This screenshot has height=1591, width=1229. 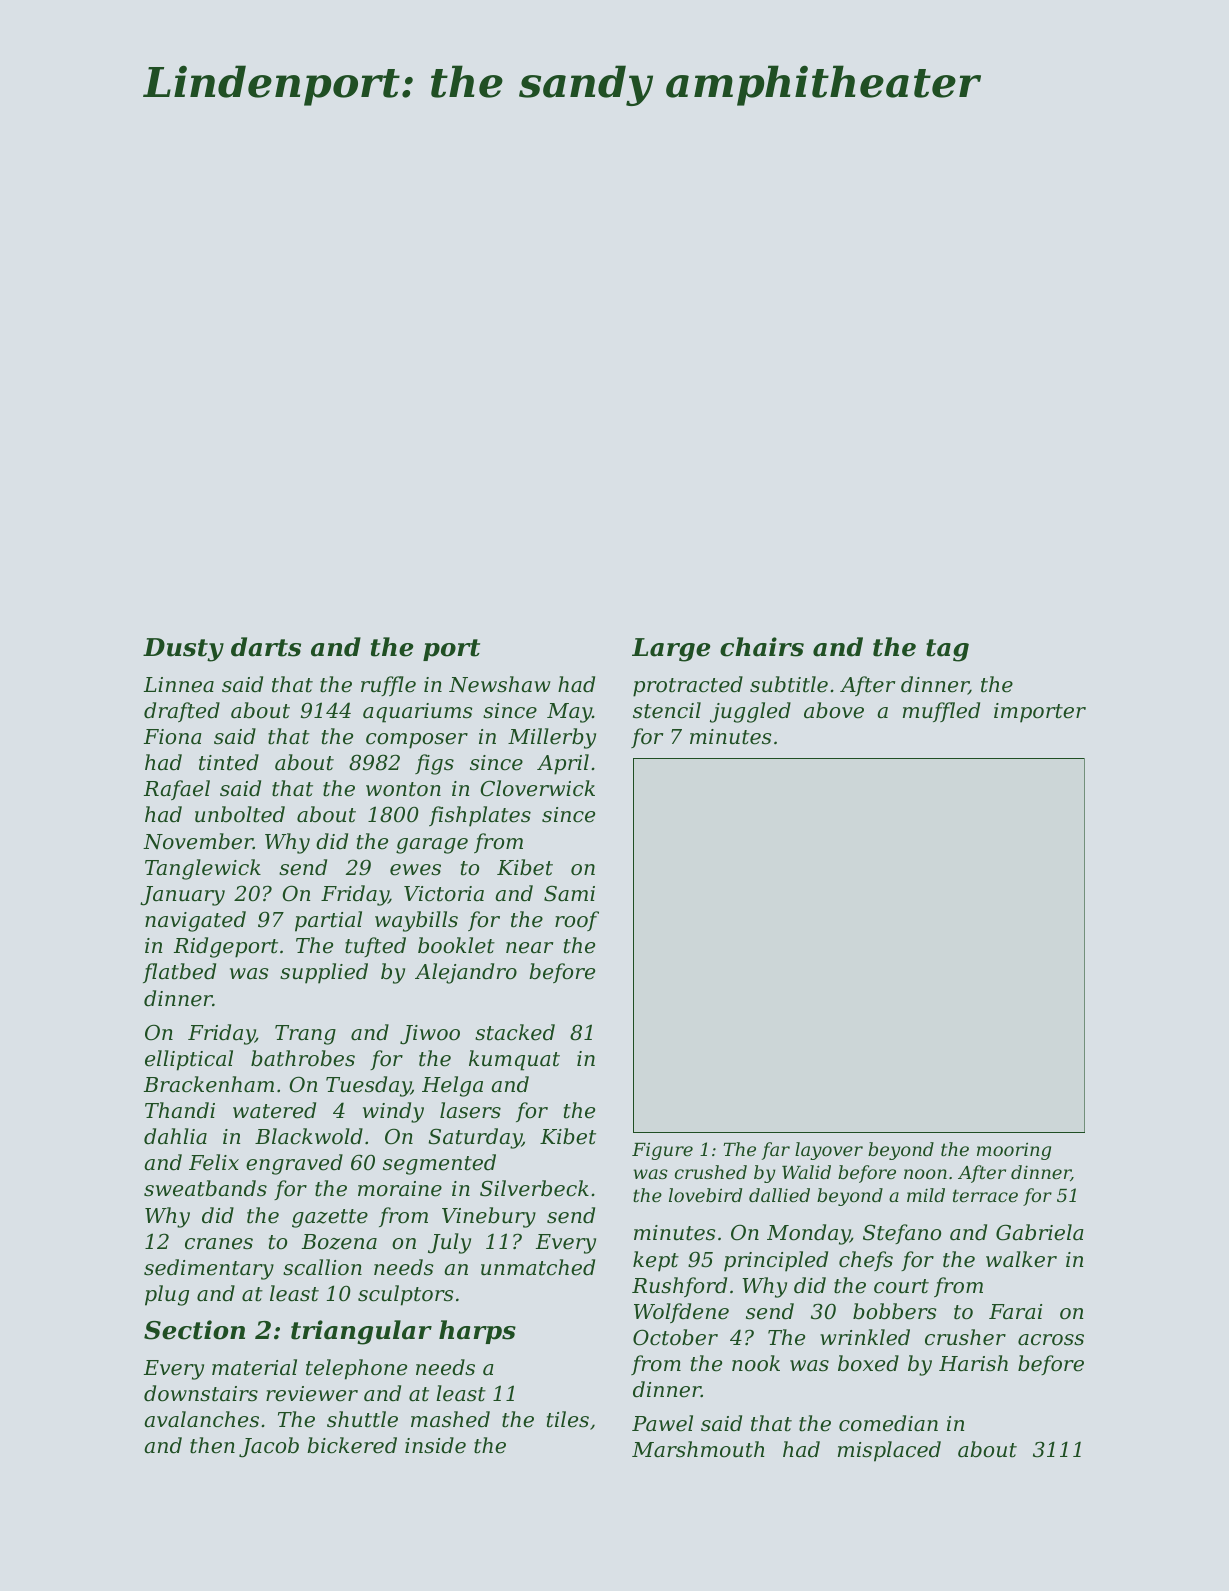 I want to click on dallied, so click(x=779, y=1195).
